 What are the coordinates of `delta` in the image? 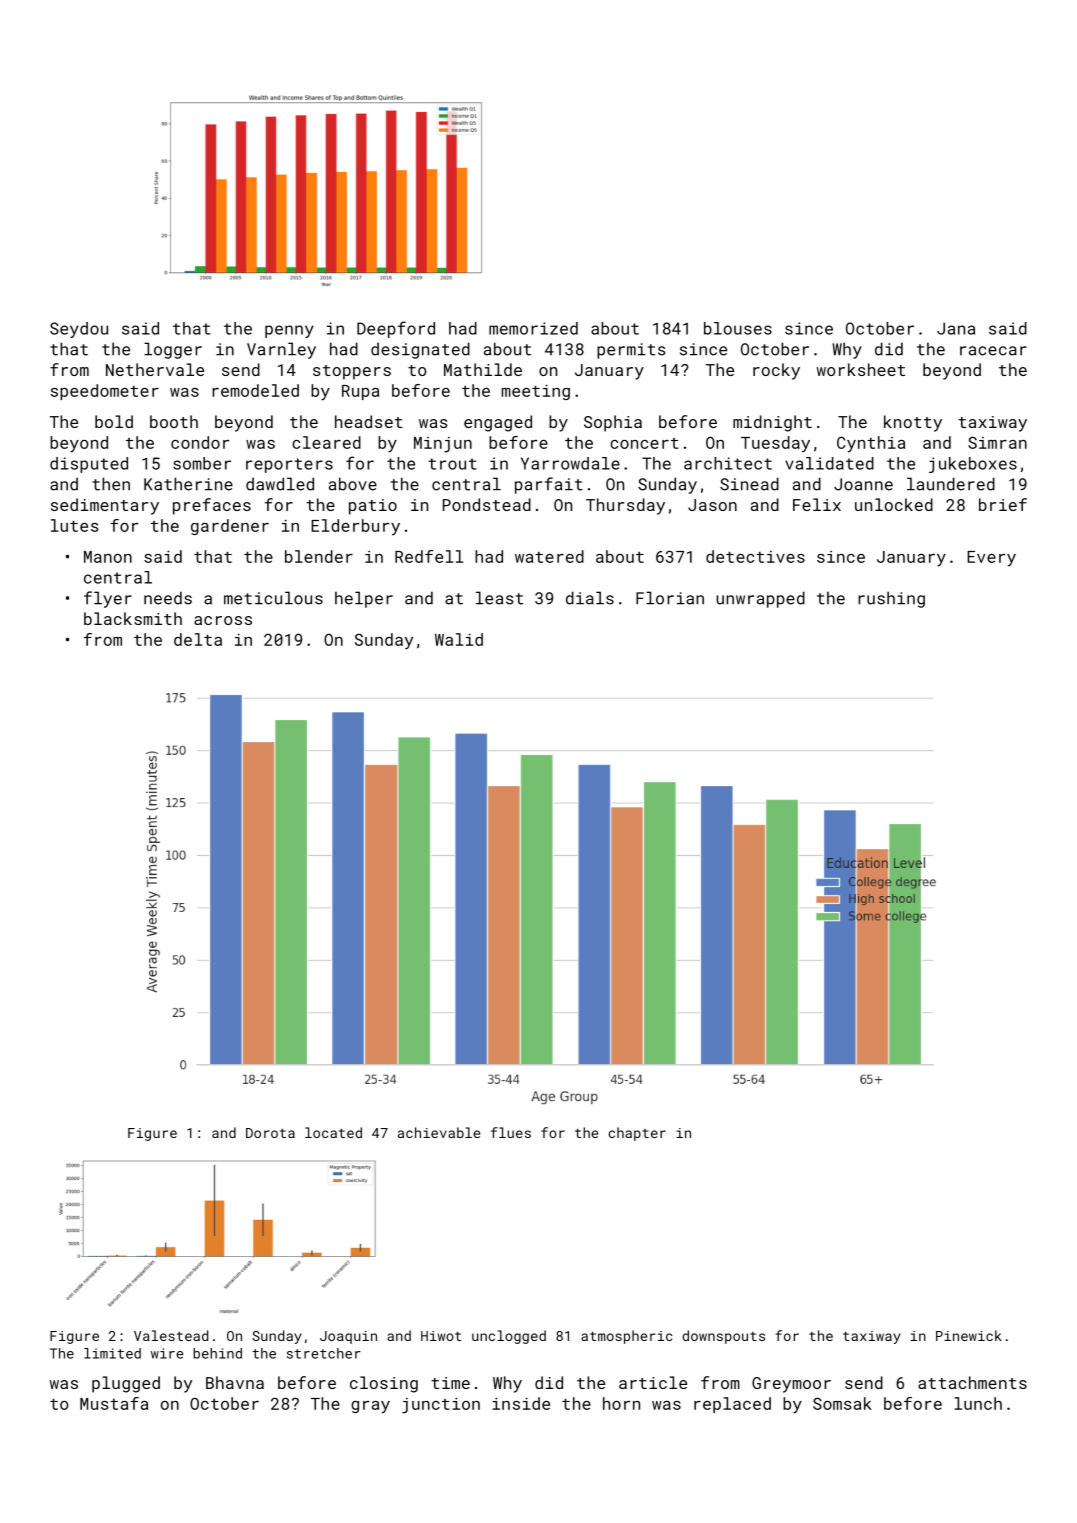 It's located at (198, 639).
